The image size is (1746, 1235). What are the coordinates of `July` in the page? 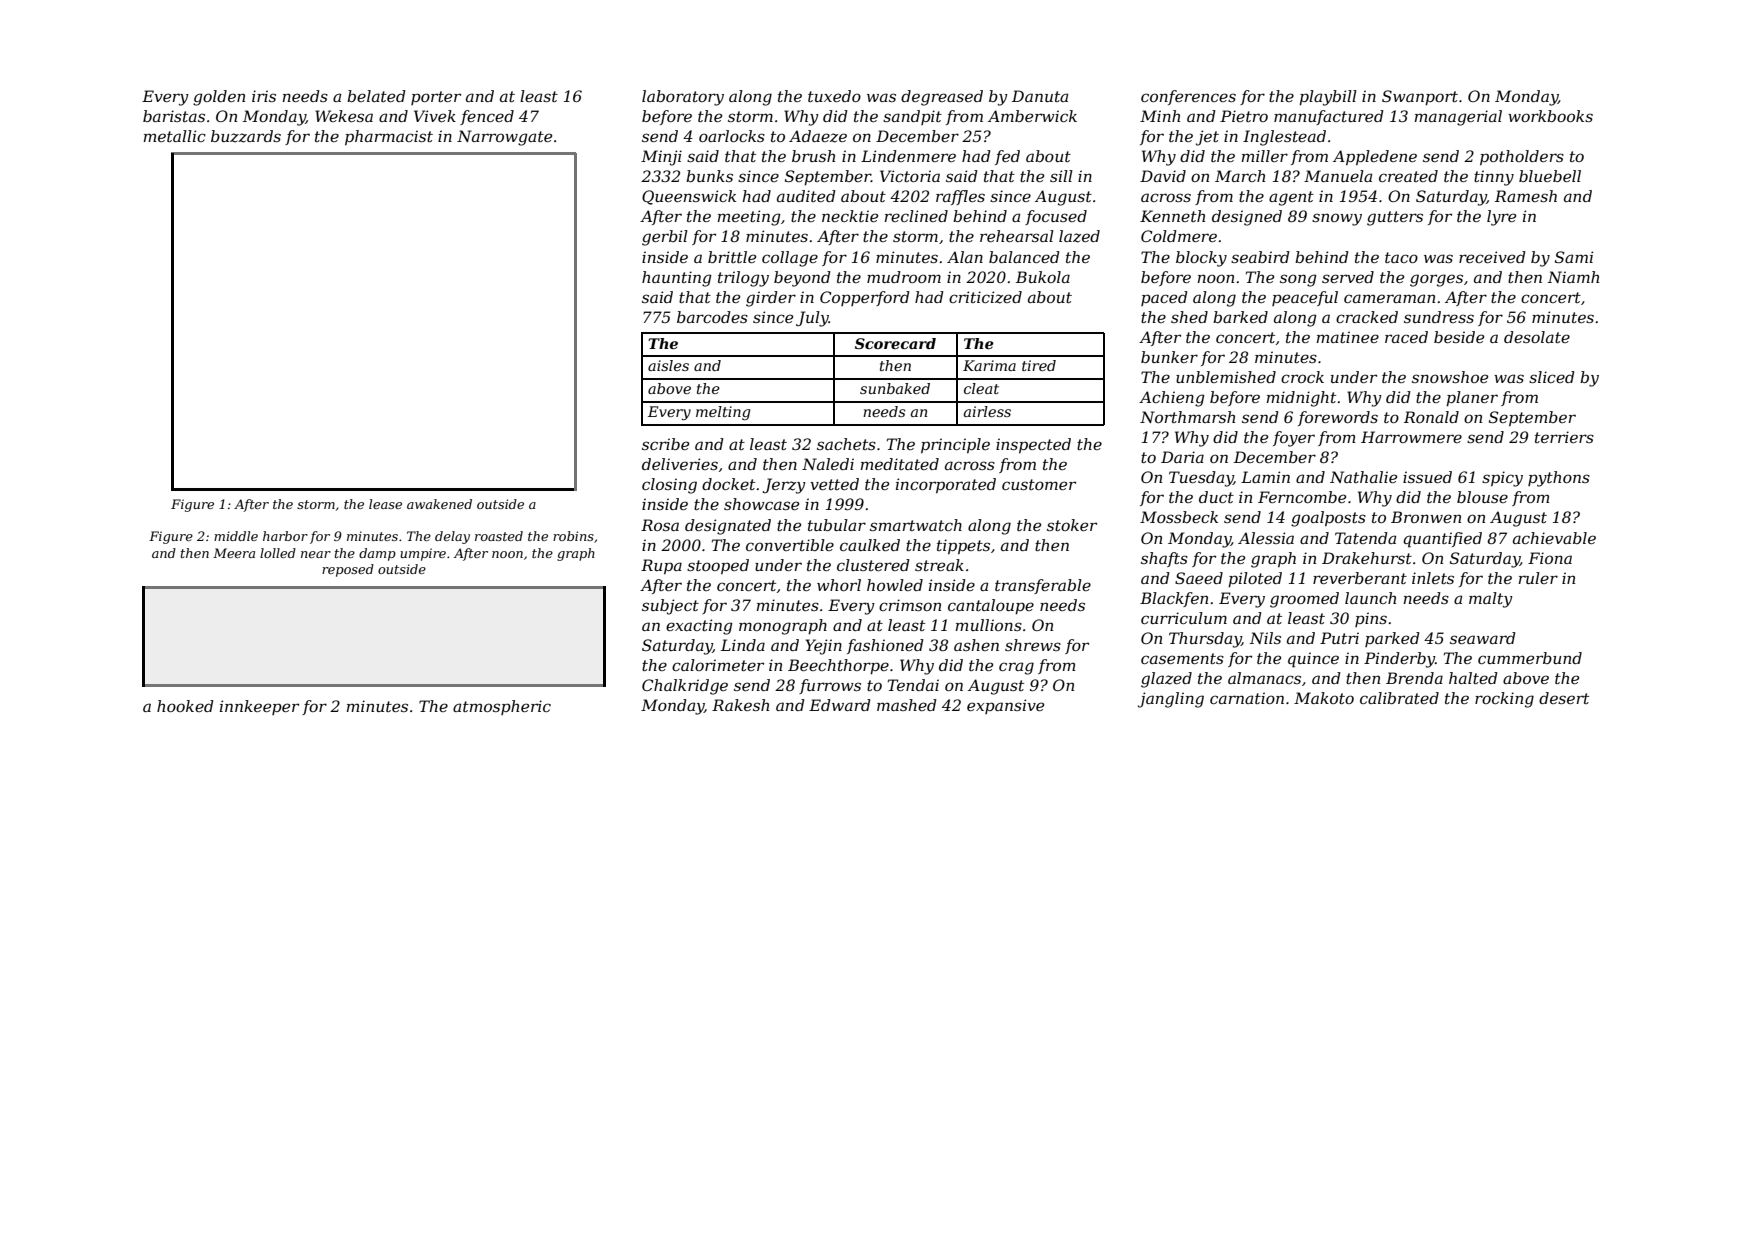 It's located at (812, 319).
